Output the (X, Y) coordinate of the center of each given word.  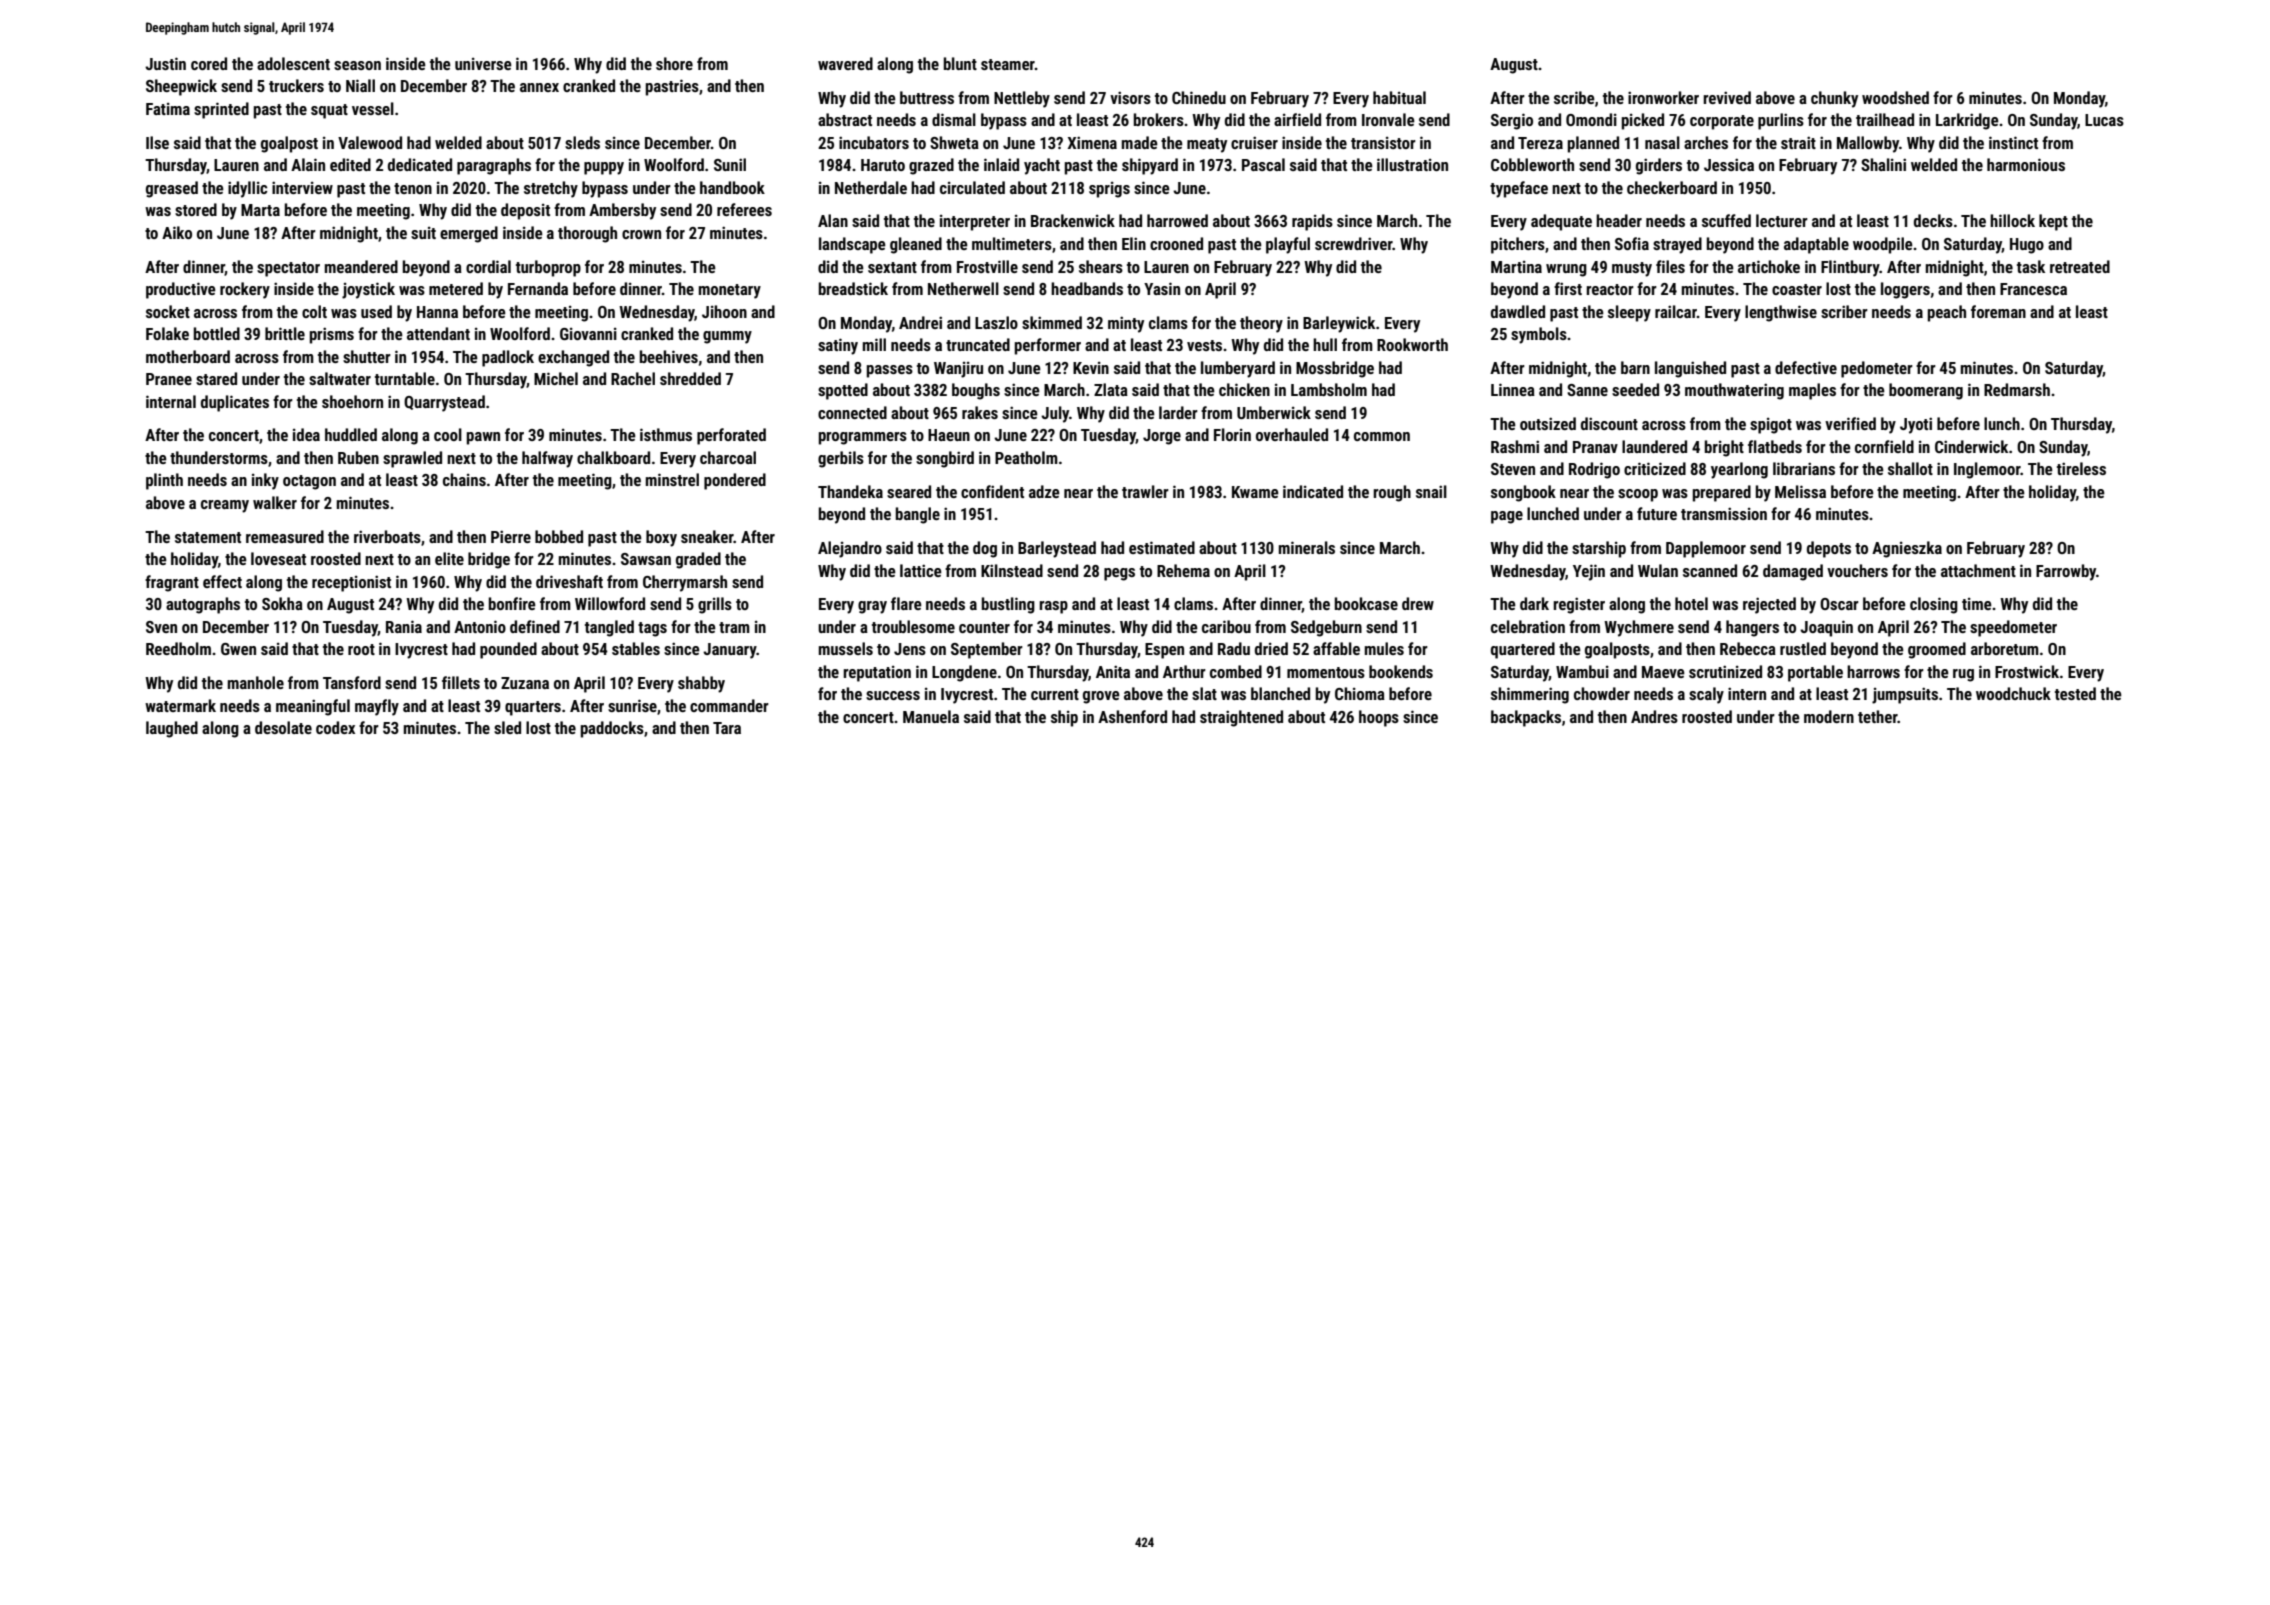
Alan (833, 220)
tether (1878, 716)
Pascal (1263, 164)
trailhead (1885, 119)
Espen (1164, 651)
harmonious (2026, 164)
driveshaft (569, 581)
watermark (180, 705)
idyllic (247, 189)
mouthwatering (1734, 391)
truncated (978, 344)
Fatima (168, 109)
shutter (367, 356)
